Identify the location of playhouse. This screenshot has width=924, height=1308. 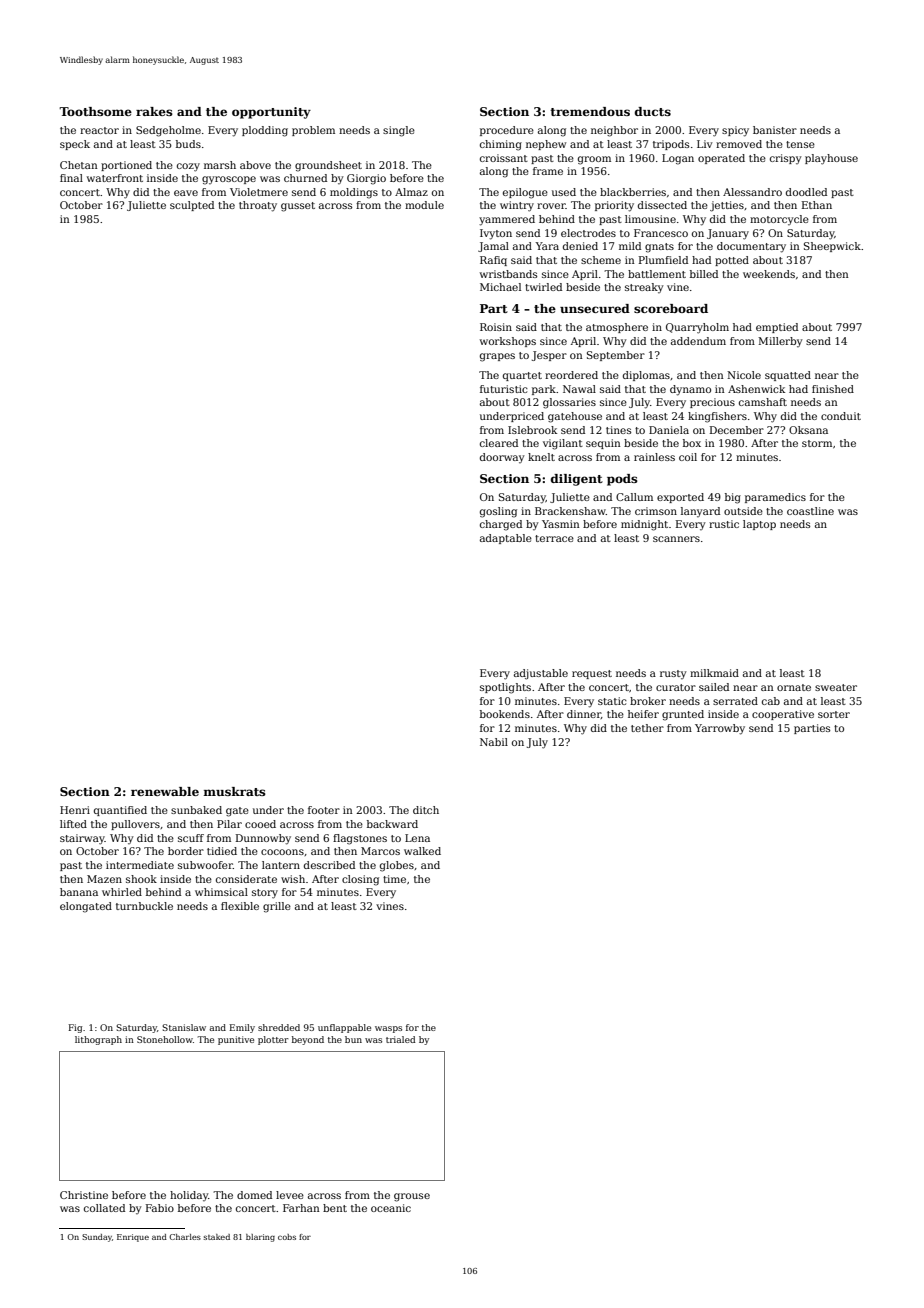
(831, 159).
